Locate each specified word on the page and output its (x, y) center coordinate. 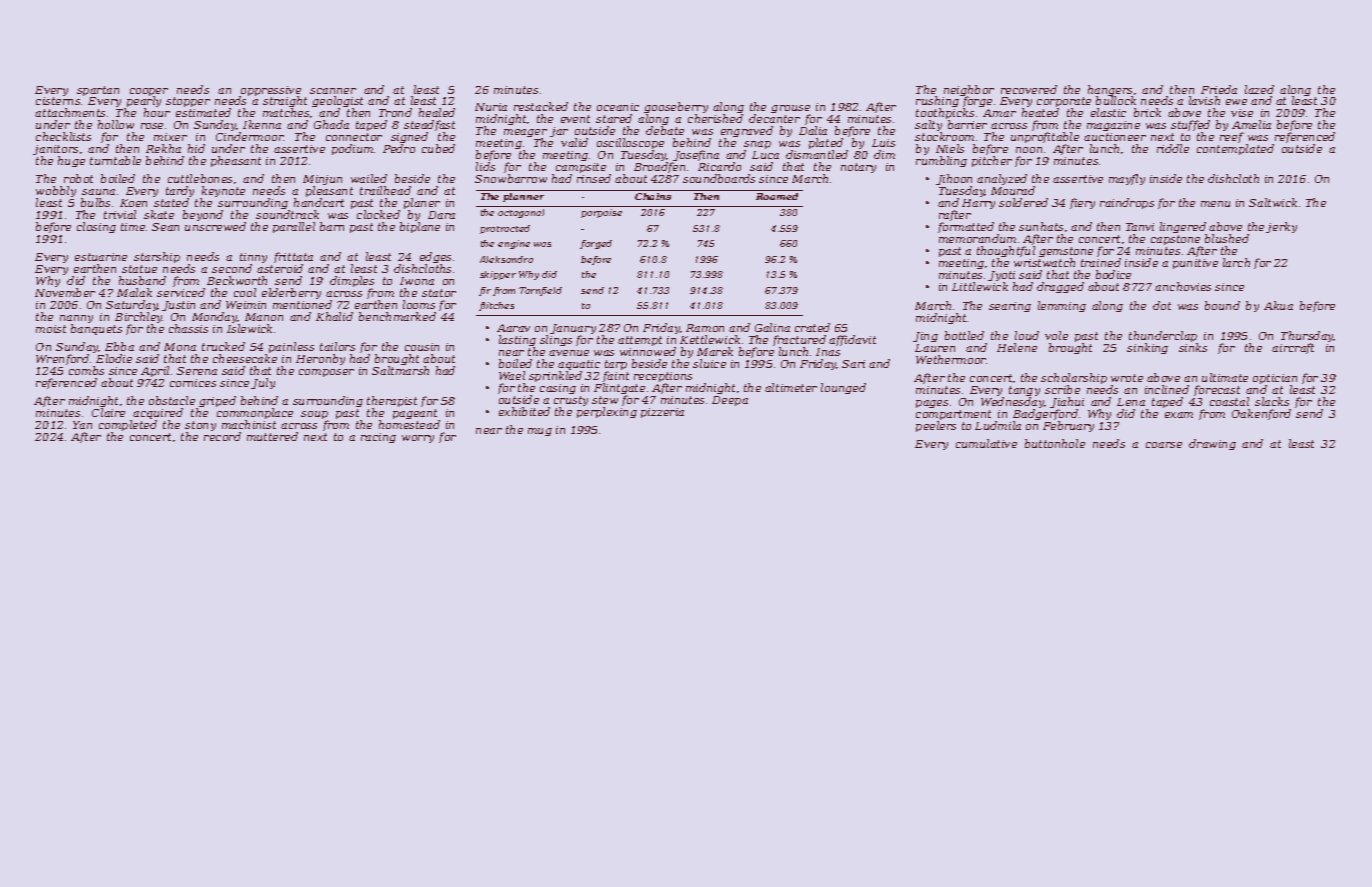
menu (1215, 204)
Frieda (1219, 89)
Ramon (705, 328)
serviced (181, 293)
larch (1236, 262)
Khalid (334, 316)
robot (78, 178)
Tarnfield (540, 291)
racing (378, 438)
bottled (964, 335)
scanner (333, 91)
